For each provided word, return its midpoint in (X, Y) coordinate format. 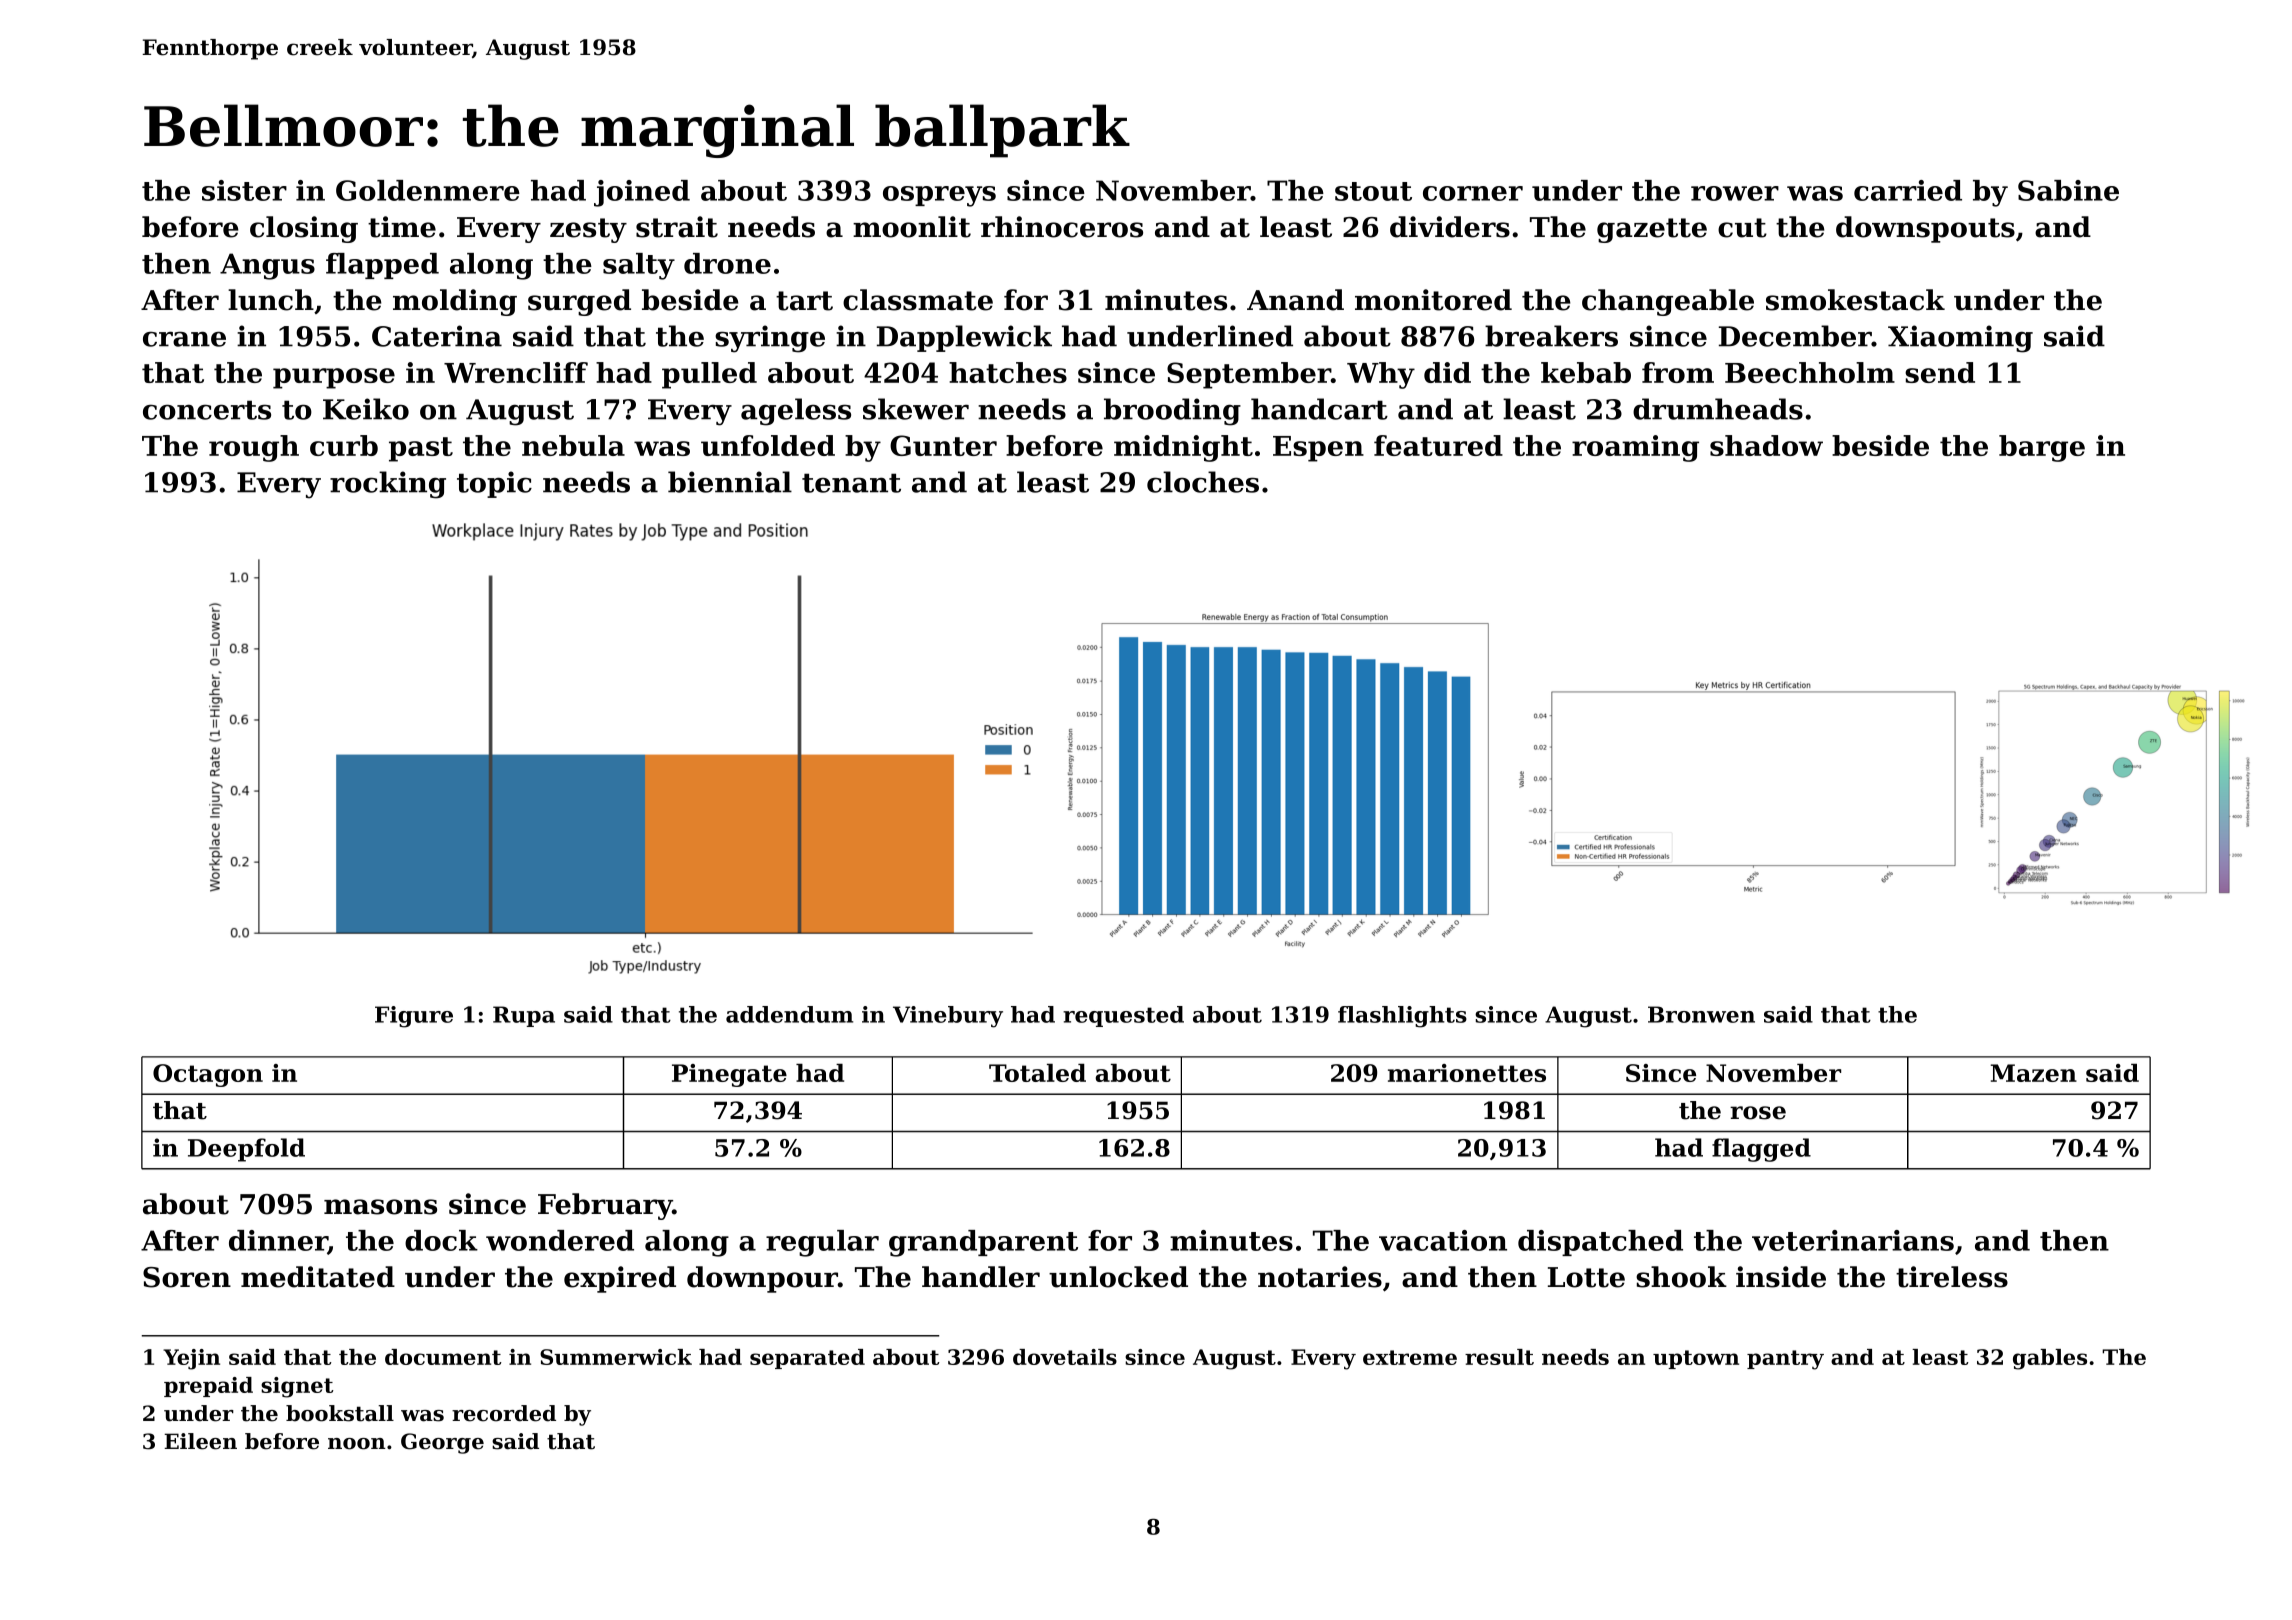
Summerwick (616, 1357)
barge (2042, 448)
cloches (1203, 482)
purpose (334, 378)
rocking (388, 485)
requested (1123, 1016)
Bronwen (1701, 1014)
